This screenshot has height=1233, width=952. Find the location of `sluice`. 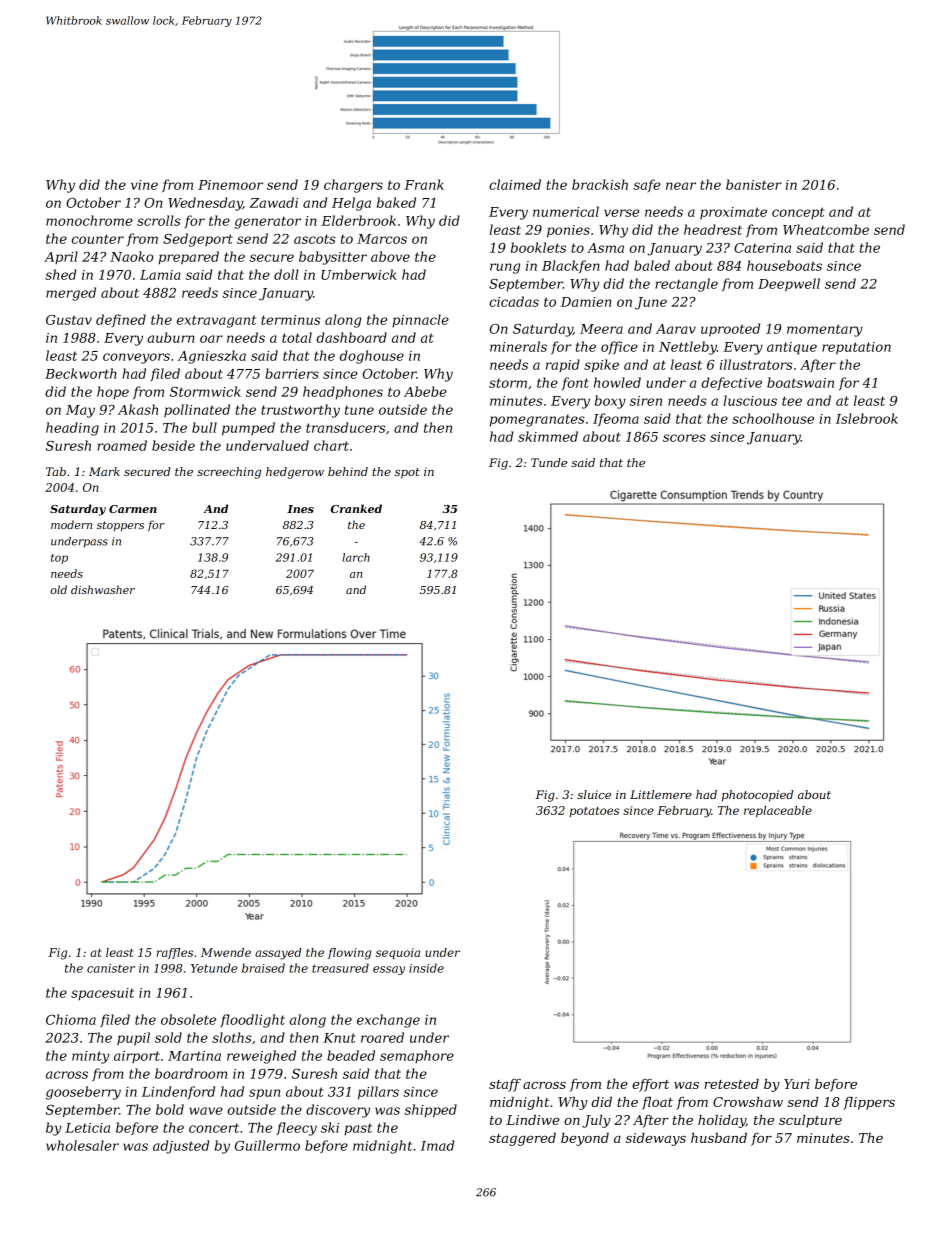

sluice is located at coordinates (594, 794).
